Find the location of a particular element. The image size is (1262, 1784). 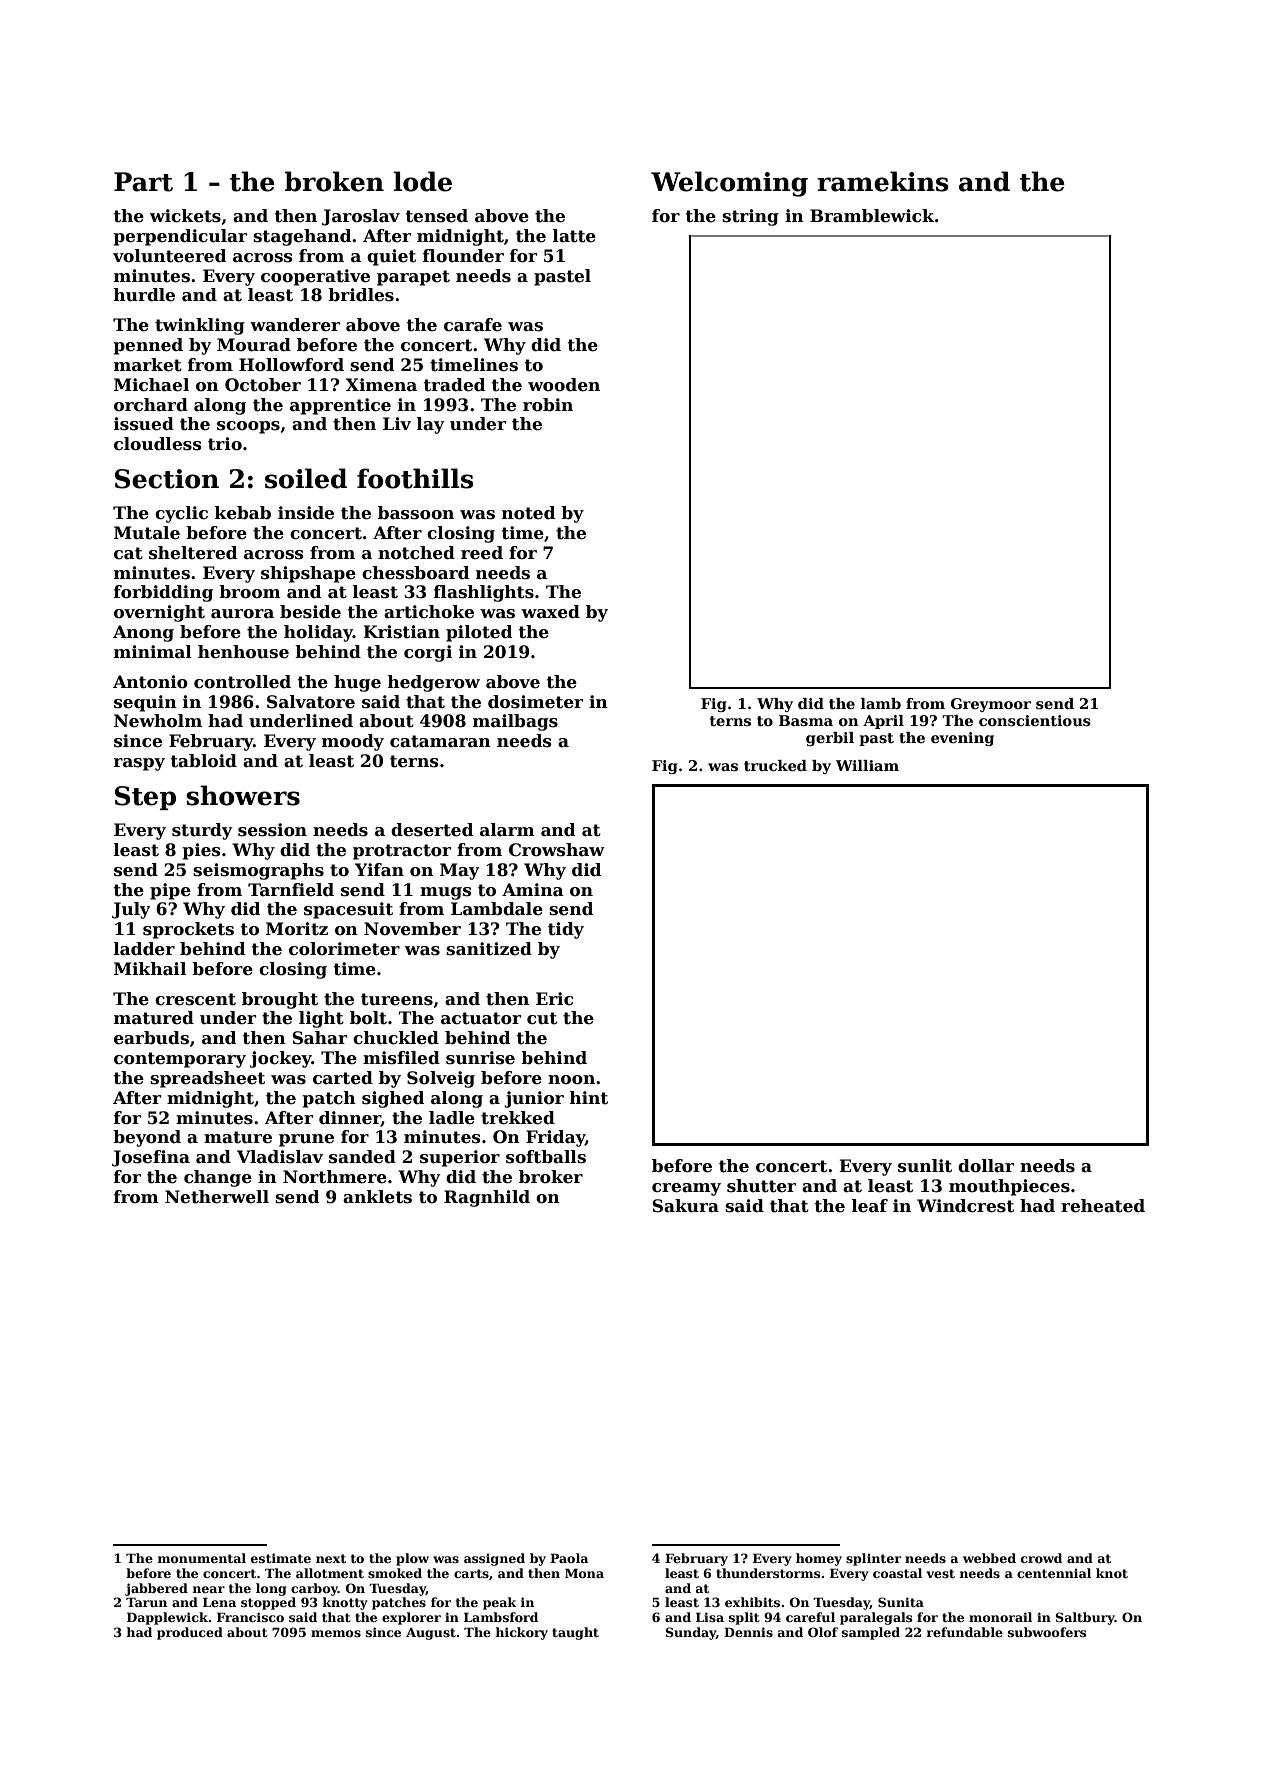

wooden is located at coordinates (564, 385).
